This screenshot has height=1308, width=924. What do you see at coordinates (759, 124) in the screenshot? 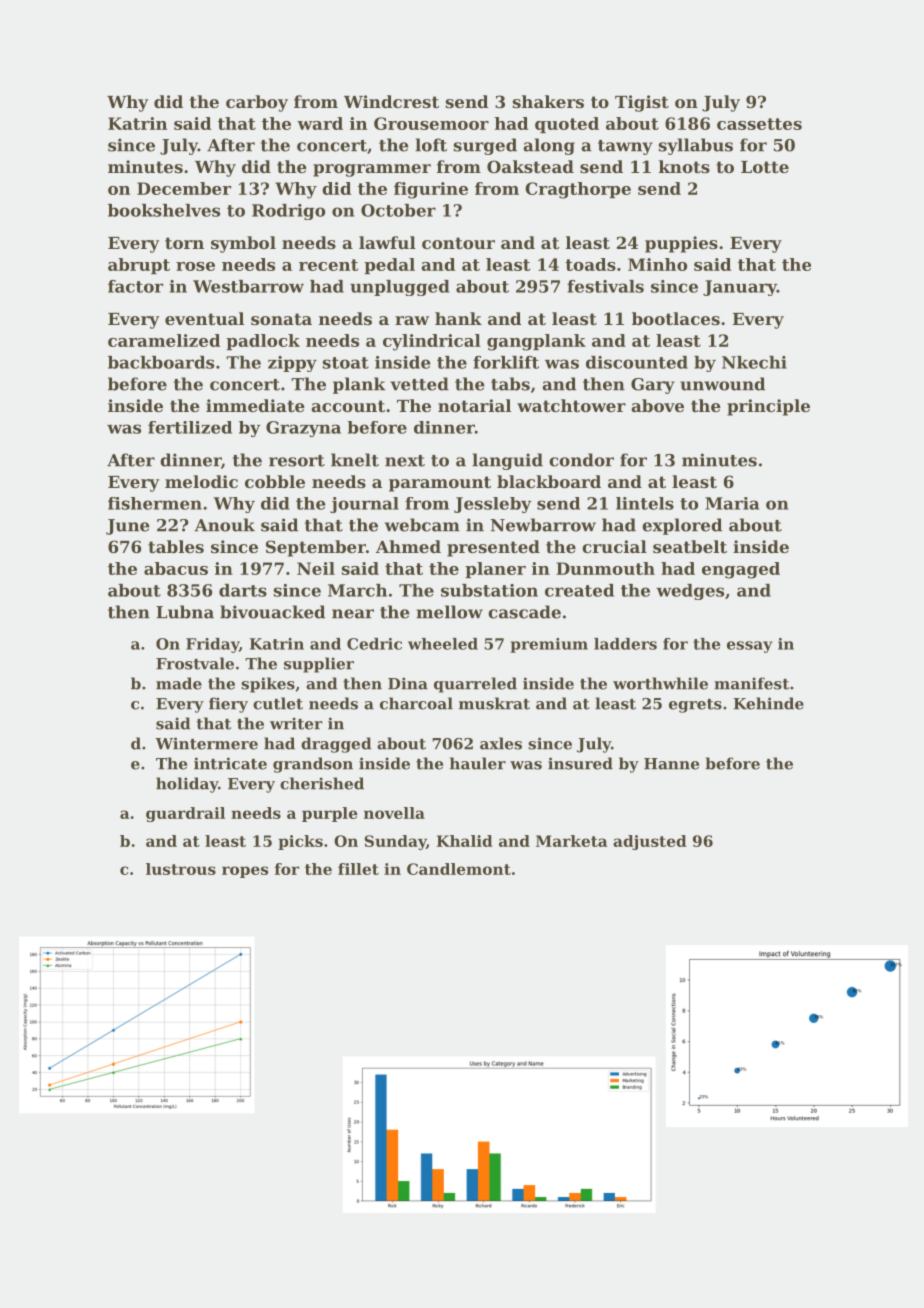
I see `cassettes` at bounding box center [759, 124].
